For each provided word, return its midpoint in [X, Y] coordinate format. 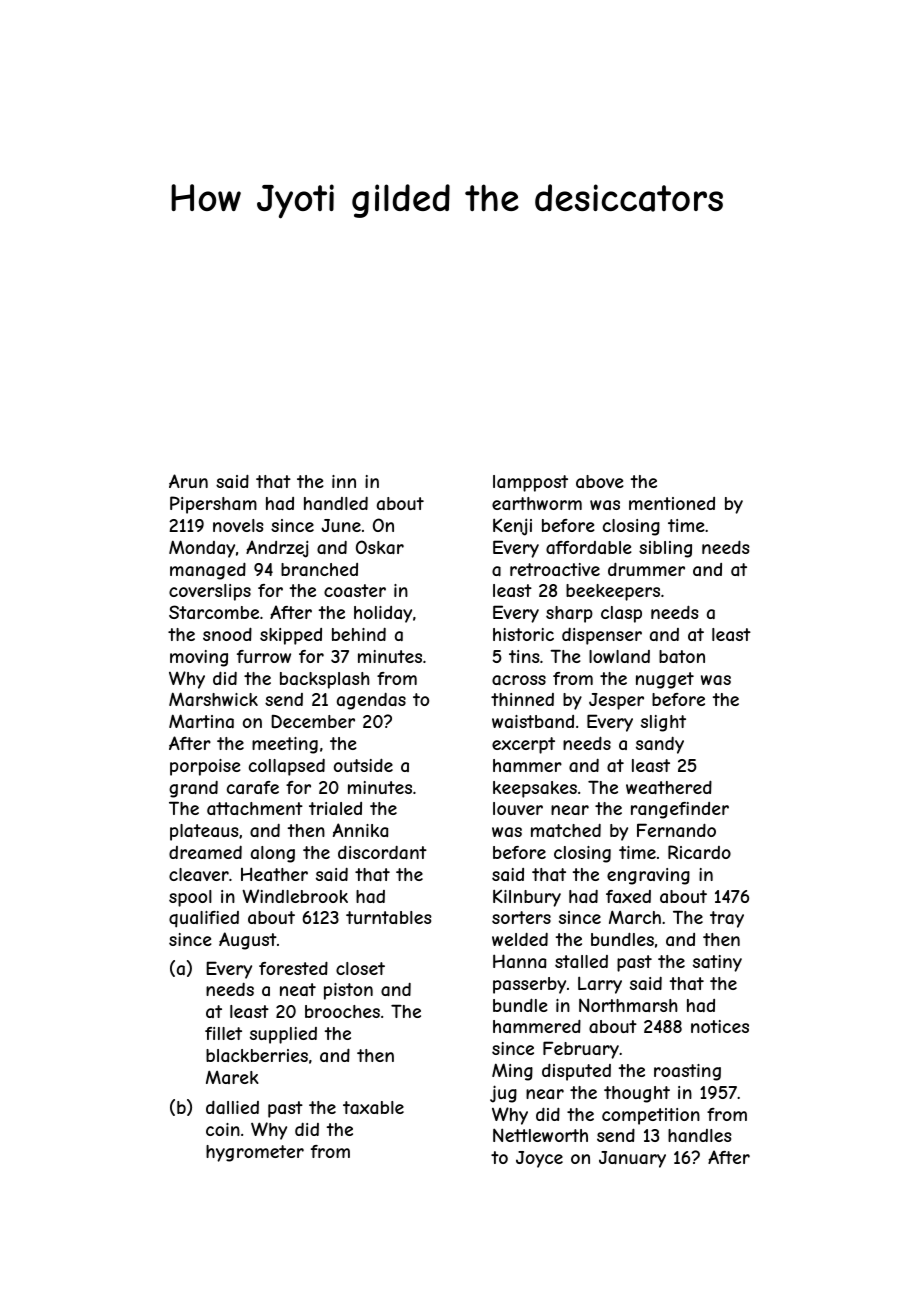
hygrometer [255, 1153]
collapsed [287, 767]
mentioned [672, 503]
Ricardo [699, 852]
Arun [188, 481]
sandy [660, 745]
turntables [389, 917]
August [248, 941]
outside [363, 765]
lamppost [530, 483]
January [632, 1159]
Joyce [539, 1159]
